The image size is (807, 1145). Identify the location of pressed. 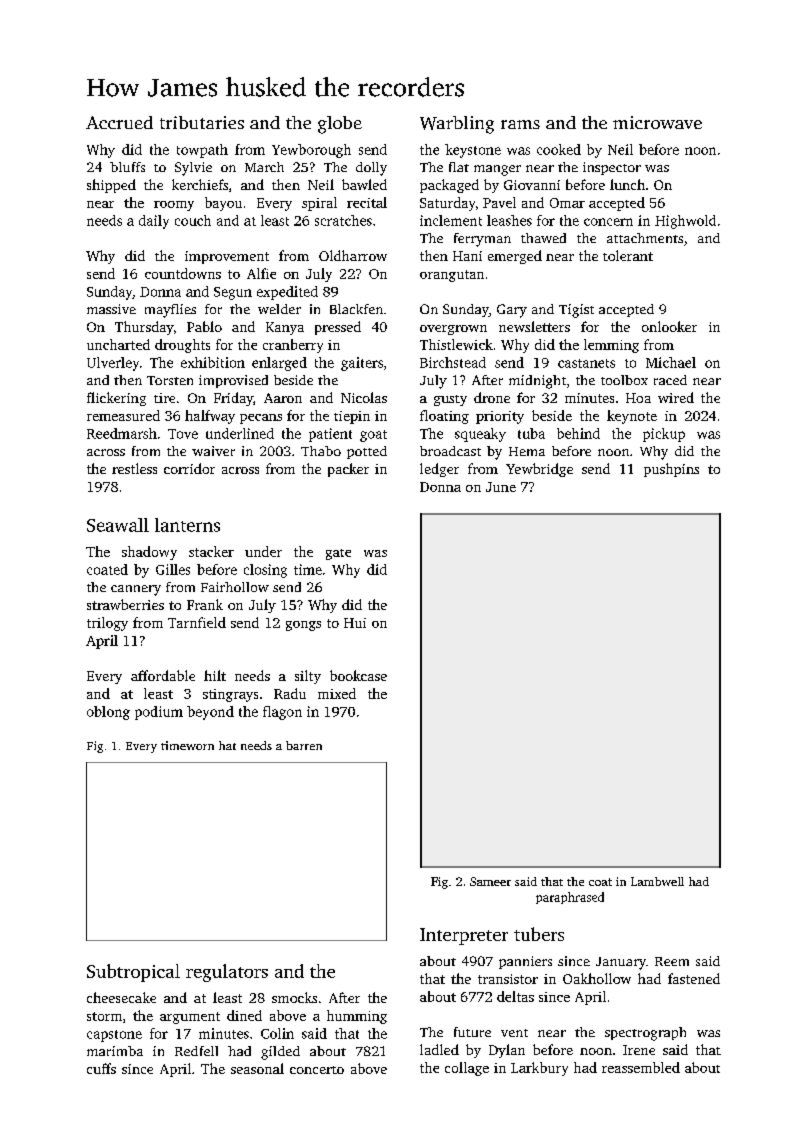
(338, 328).
